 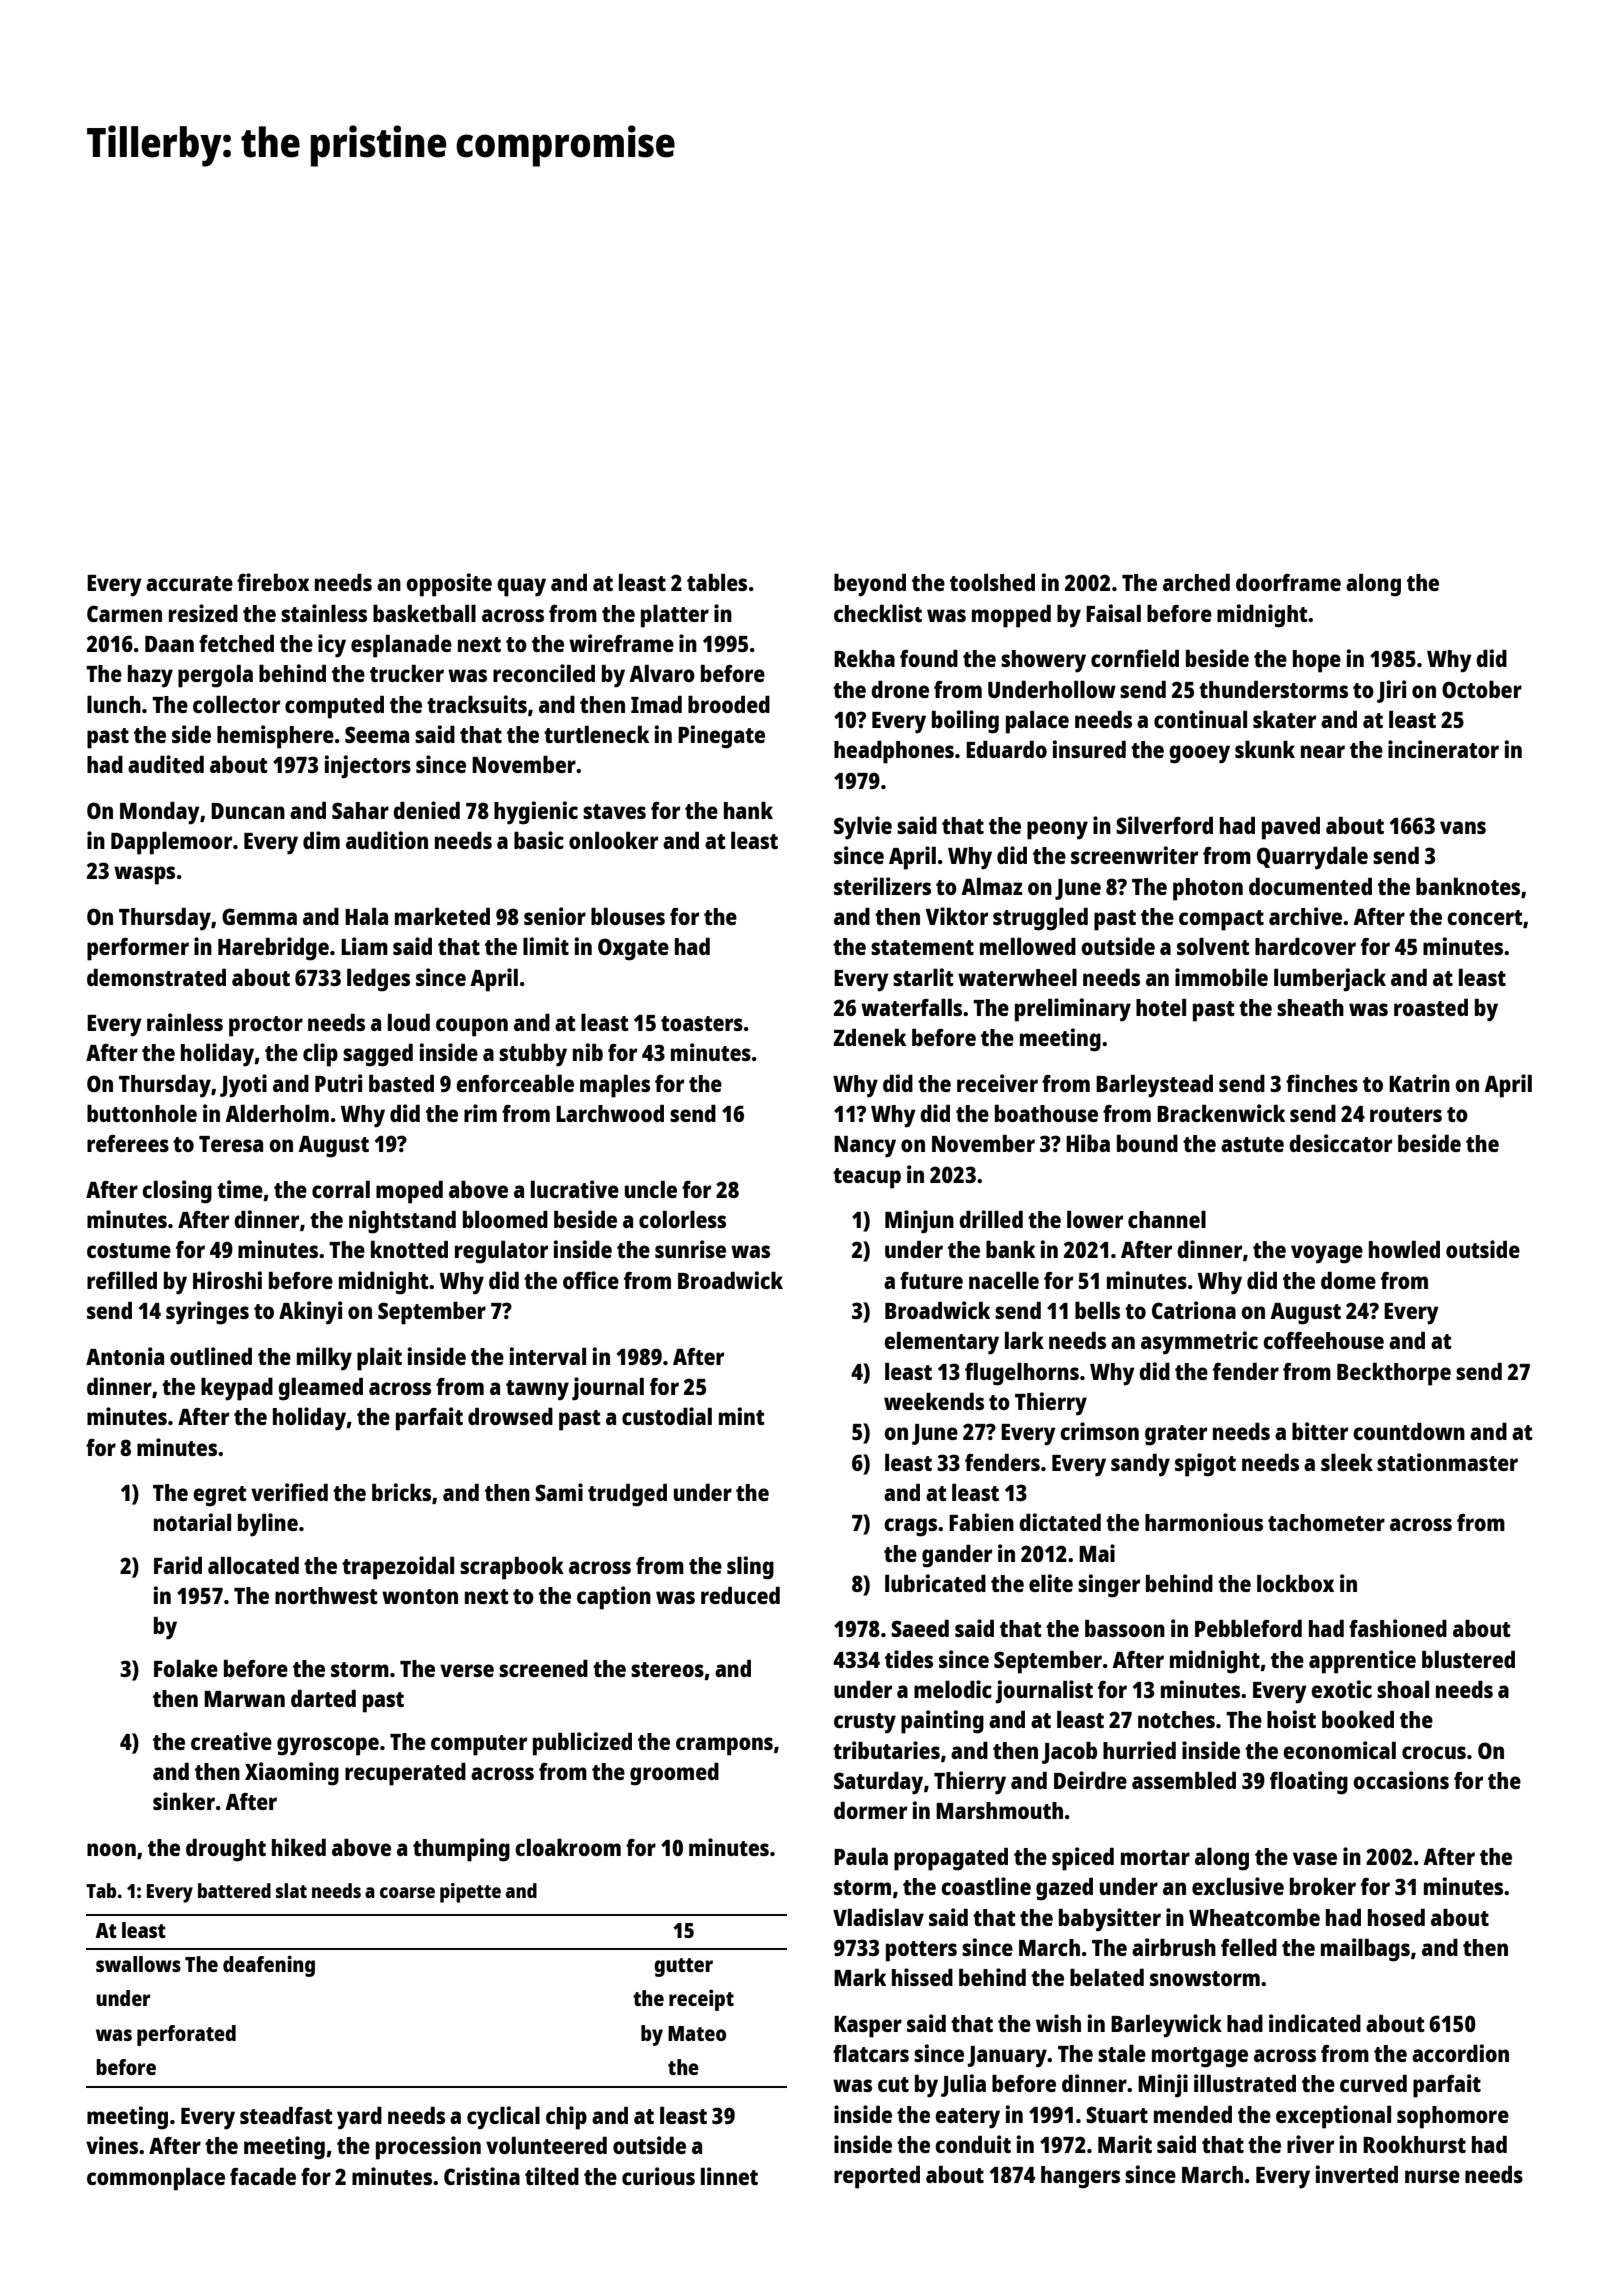 What do you see at coordinates (359, 2118) in the image?
I see `yard` at bounding box center [359, 2118].
